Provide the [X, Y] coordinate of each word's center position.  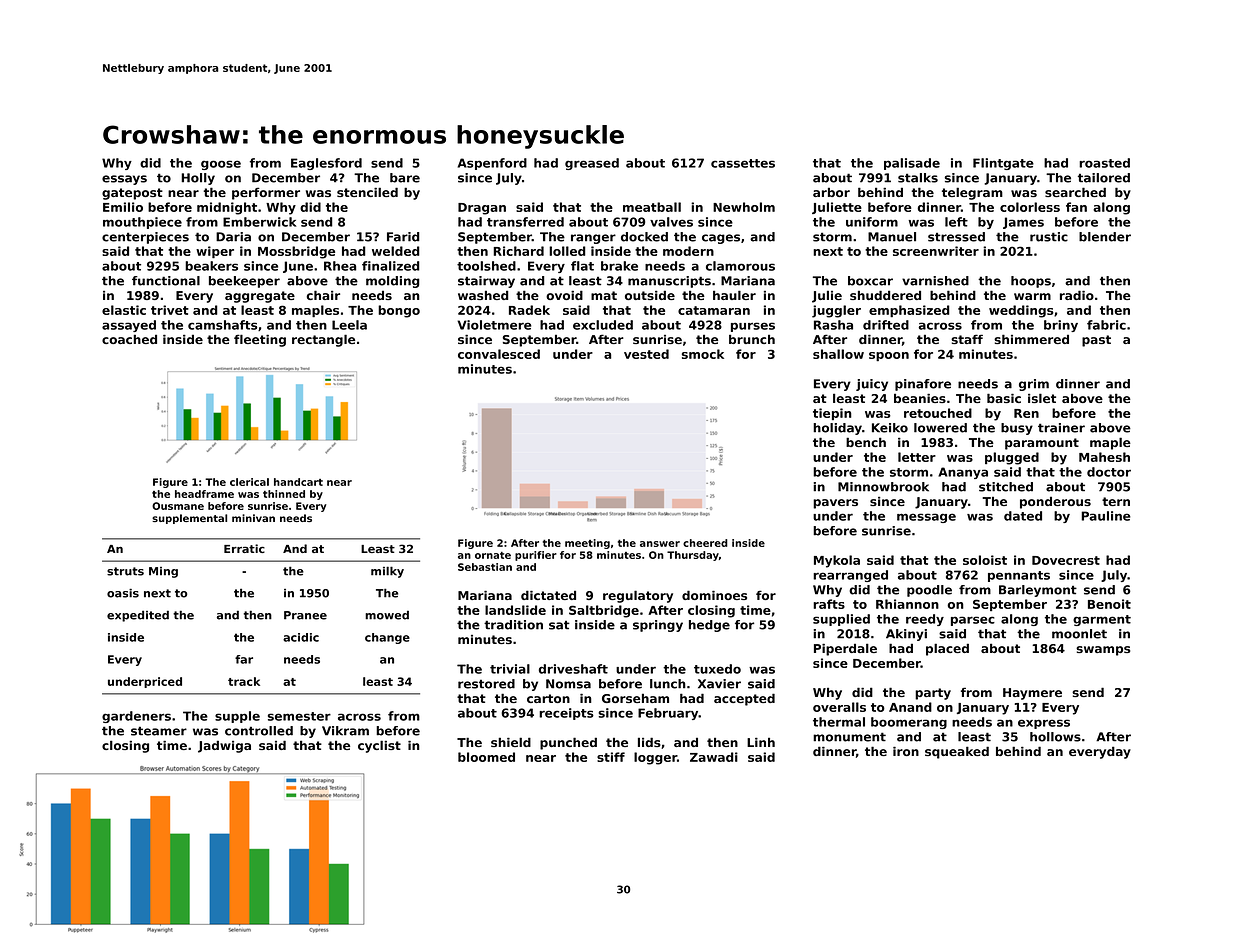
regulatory [638, 596]
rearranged [850, 576]
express [1044, 724]
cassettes [743, 163]
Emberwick [260, 222]
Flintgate [1003, 164]
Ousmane [178, 506]
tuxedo [717, 669]
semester [299, 716]
